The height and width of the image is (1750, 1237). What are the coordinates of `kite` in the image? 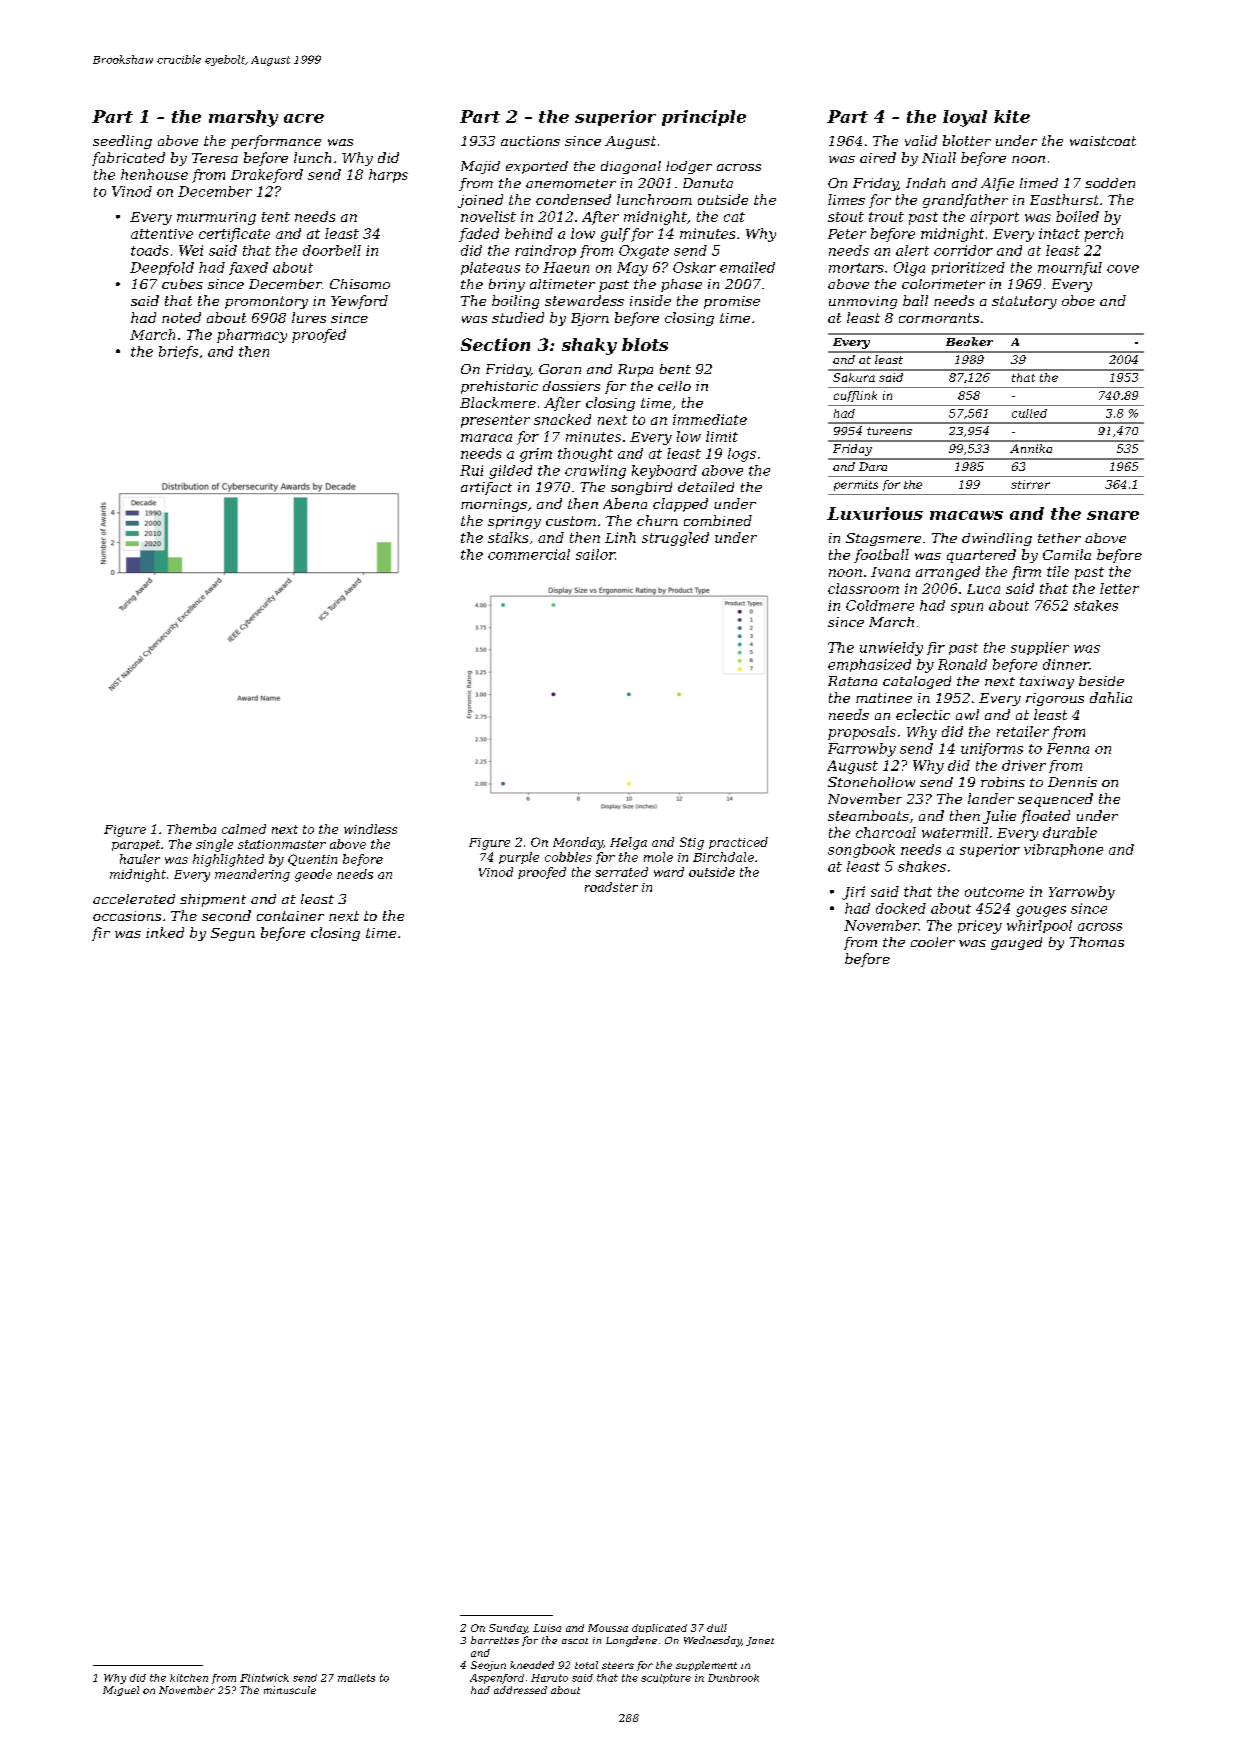 It's located at (1012, 116).
